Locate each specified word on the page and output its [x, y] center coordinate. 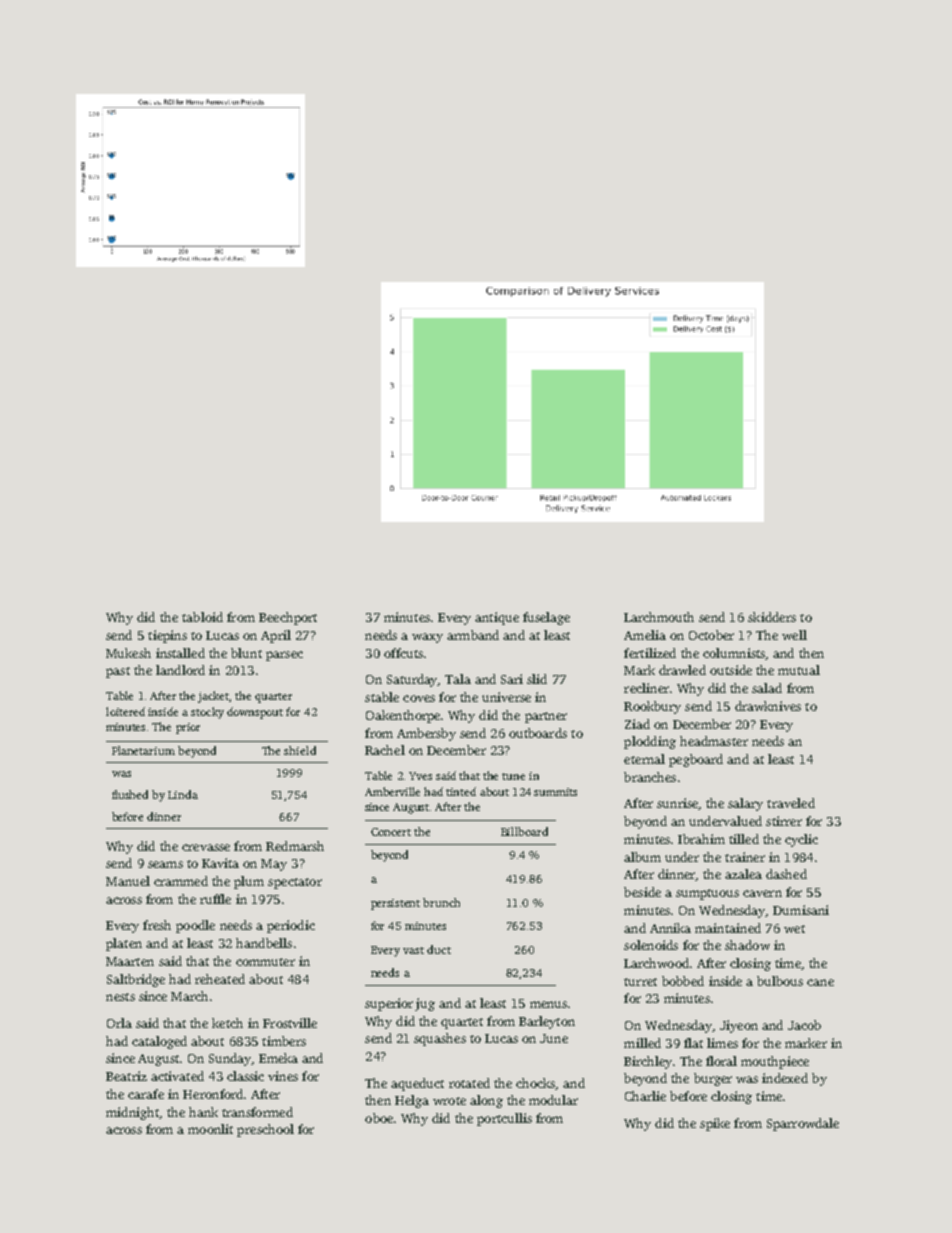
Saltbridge [136, 980]
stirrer [784, 821]
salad [767, 688]
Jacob [804, 1025]
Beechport [288, 618]
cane [820, 982]
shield [300, 750]
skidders [772, 617]
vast [413, 950]
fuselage [546, 618]
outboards [538, 733]
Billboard [524, 831]
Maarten [130, 961]
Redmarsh [295, 846]
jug [425, 1004]
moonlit [210, 1129]
